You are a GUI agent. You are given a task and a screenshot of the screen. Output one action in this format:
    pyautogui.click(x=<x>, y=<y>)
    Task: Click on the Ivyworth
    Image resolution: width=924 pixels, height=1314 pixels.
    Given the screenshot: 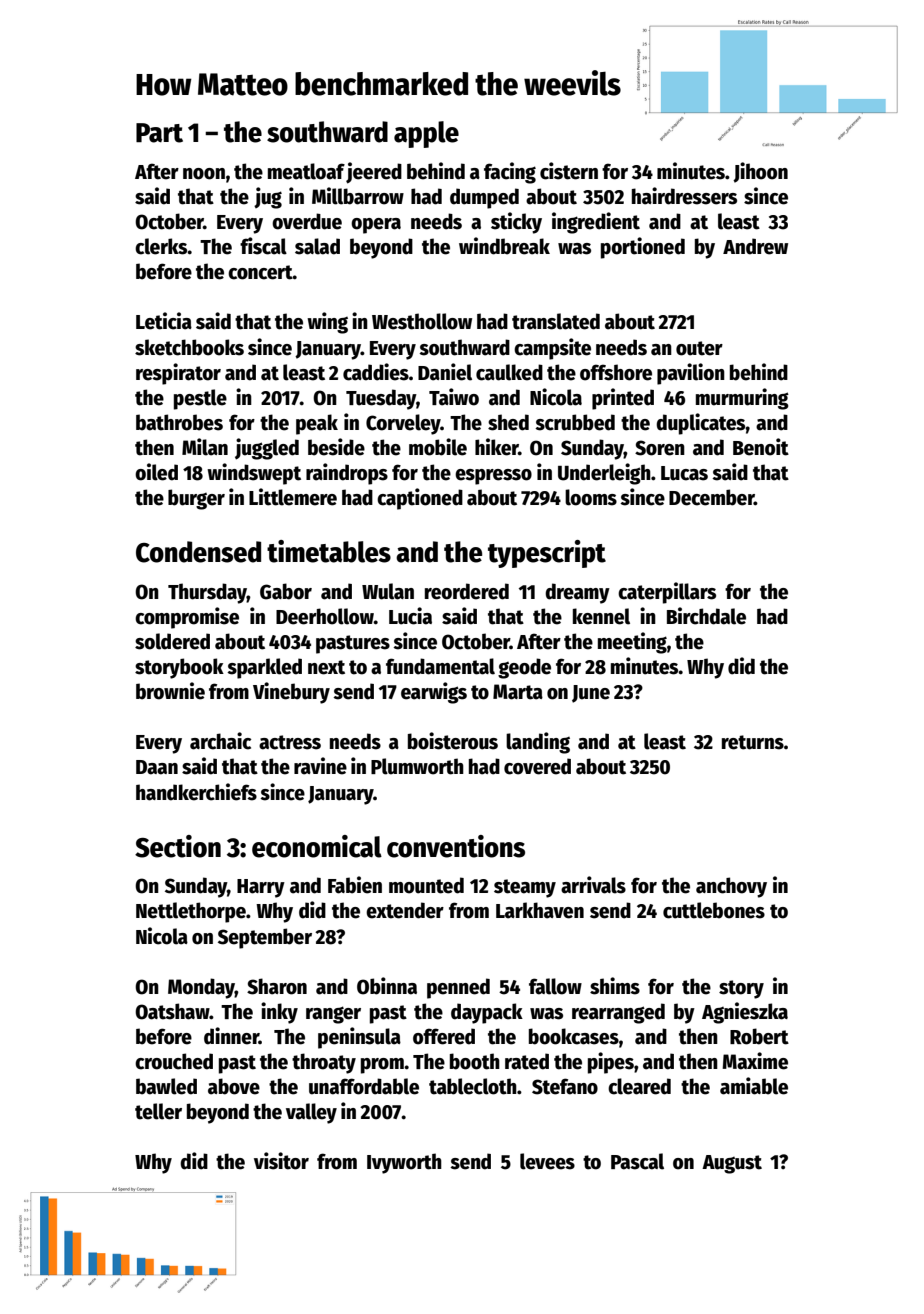 What is the action you would take?
    pyautogui.click(x=404, y=1163)
